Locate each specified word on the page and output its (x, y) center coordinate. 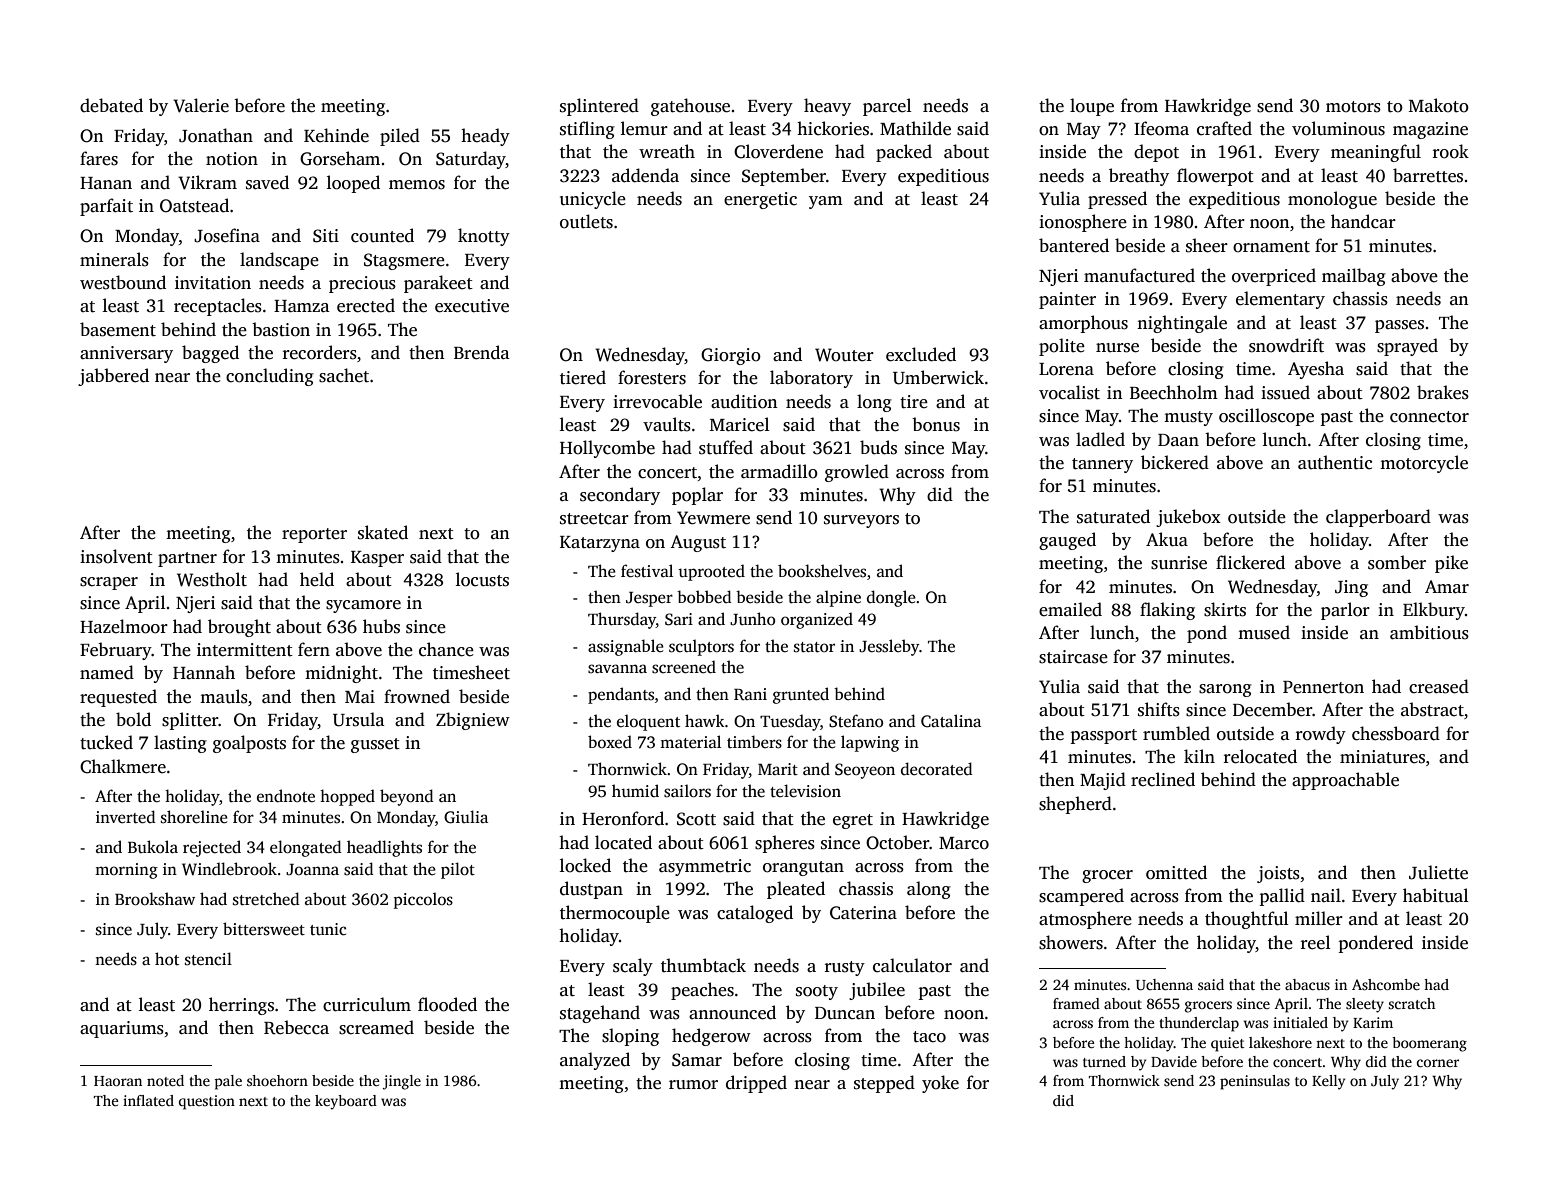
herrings (241, 1006)
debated (111, 105)
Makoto (1439, 105)
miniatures (1382, 757)
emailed (1070, 609)
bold (133, 719)
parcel (887, 107)
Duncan (845, 1013)
